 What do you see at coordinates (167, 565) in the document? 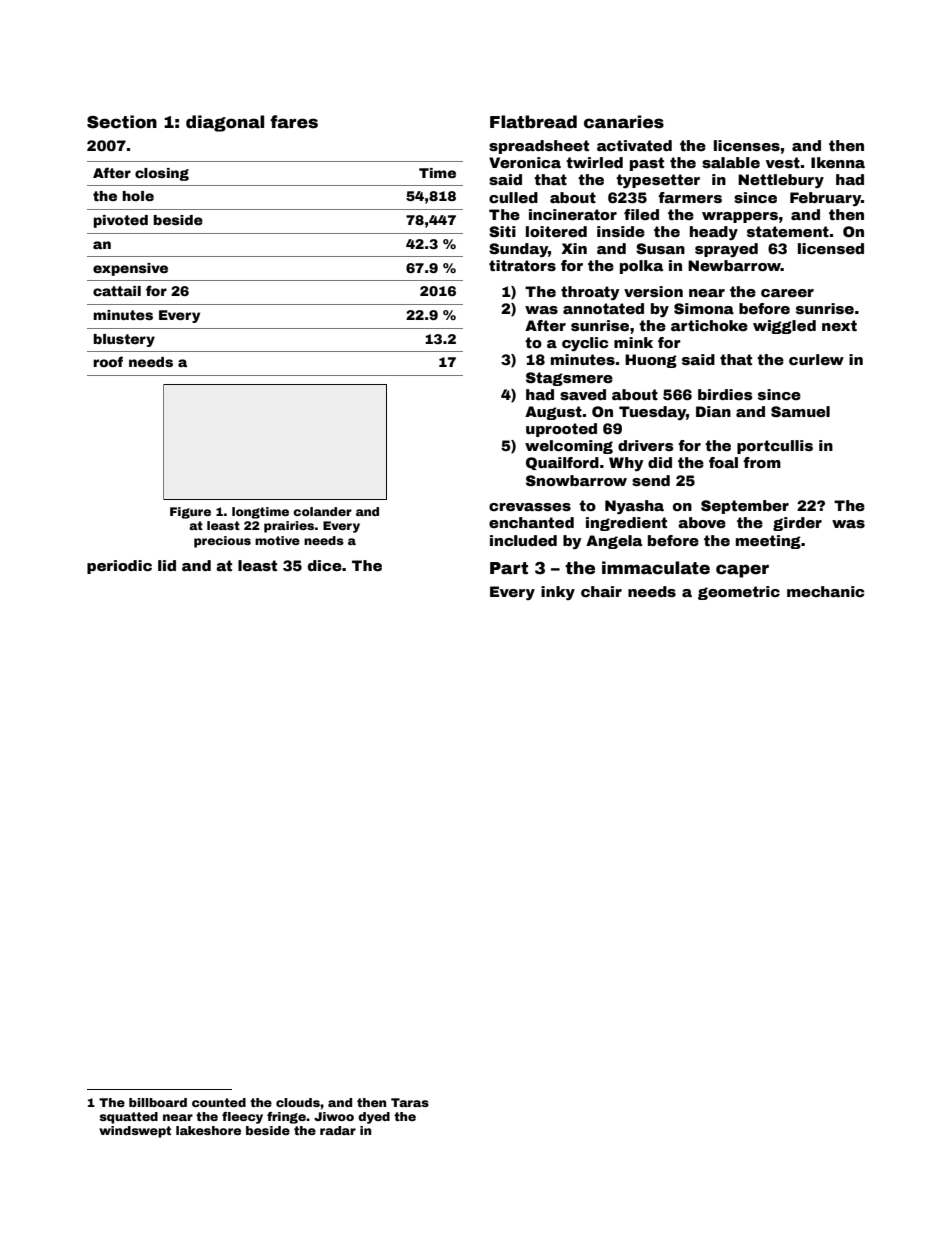
I see `lid` at bounding box center [167, 565].
